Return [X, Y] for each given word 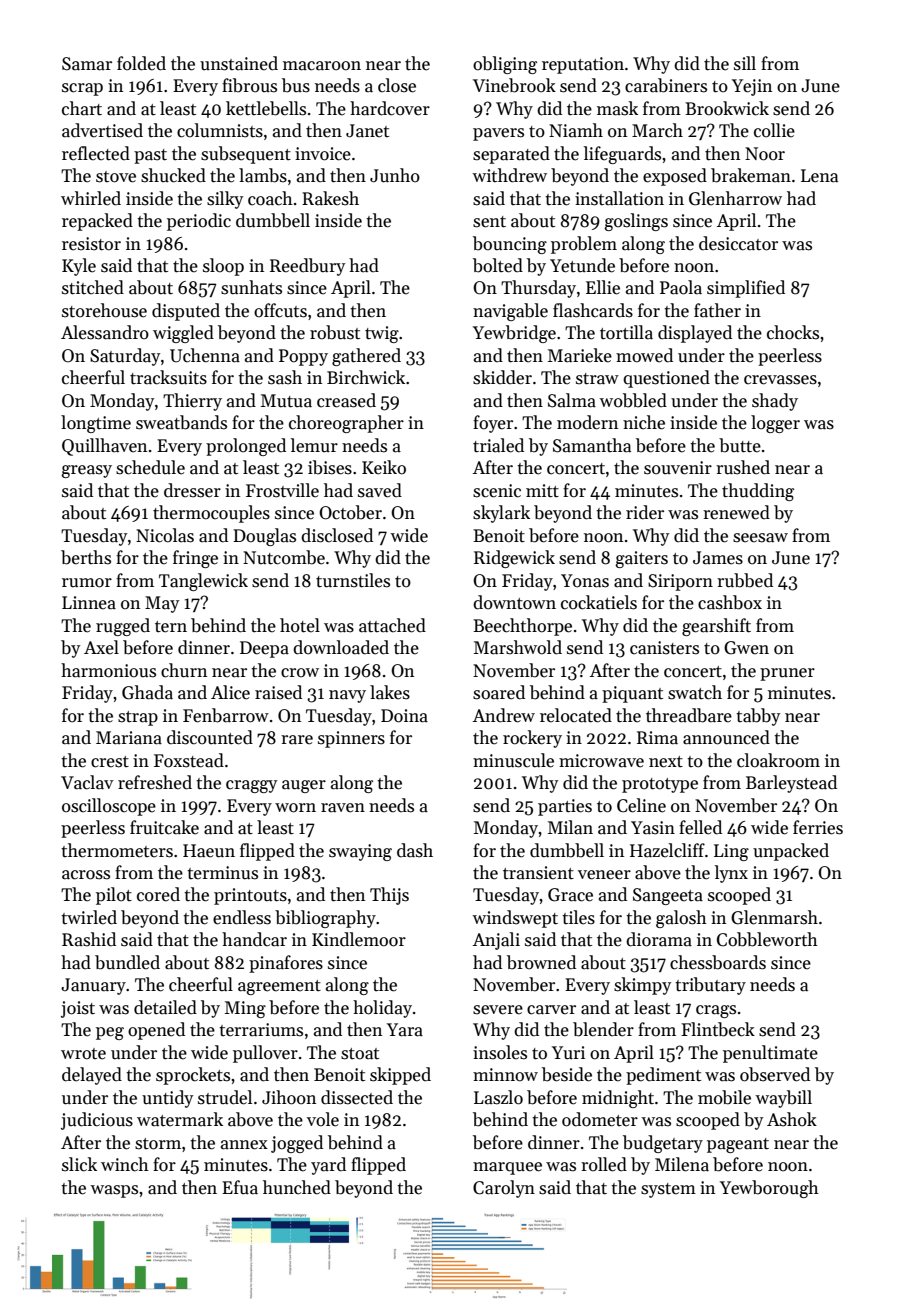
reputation [583, 65]
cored [158, 894]
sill [745, 63]
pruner [787, 674]
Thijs [389, 896]
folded [141, 63]
